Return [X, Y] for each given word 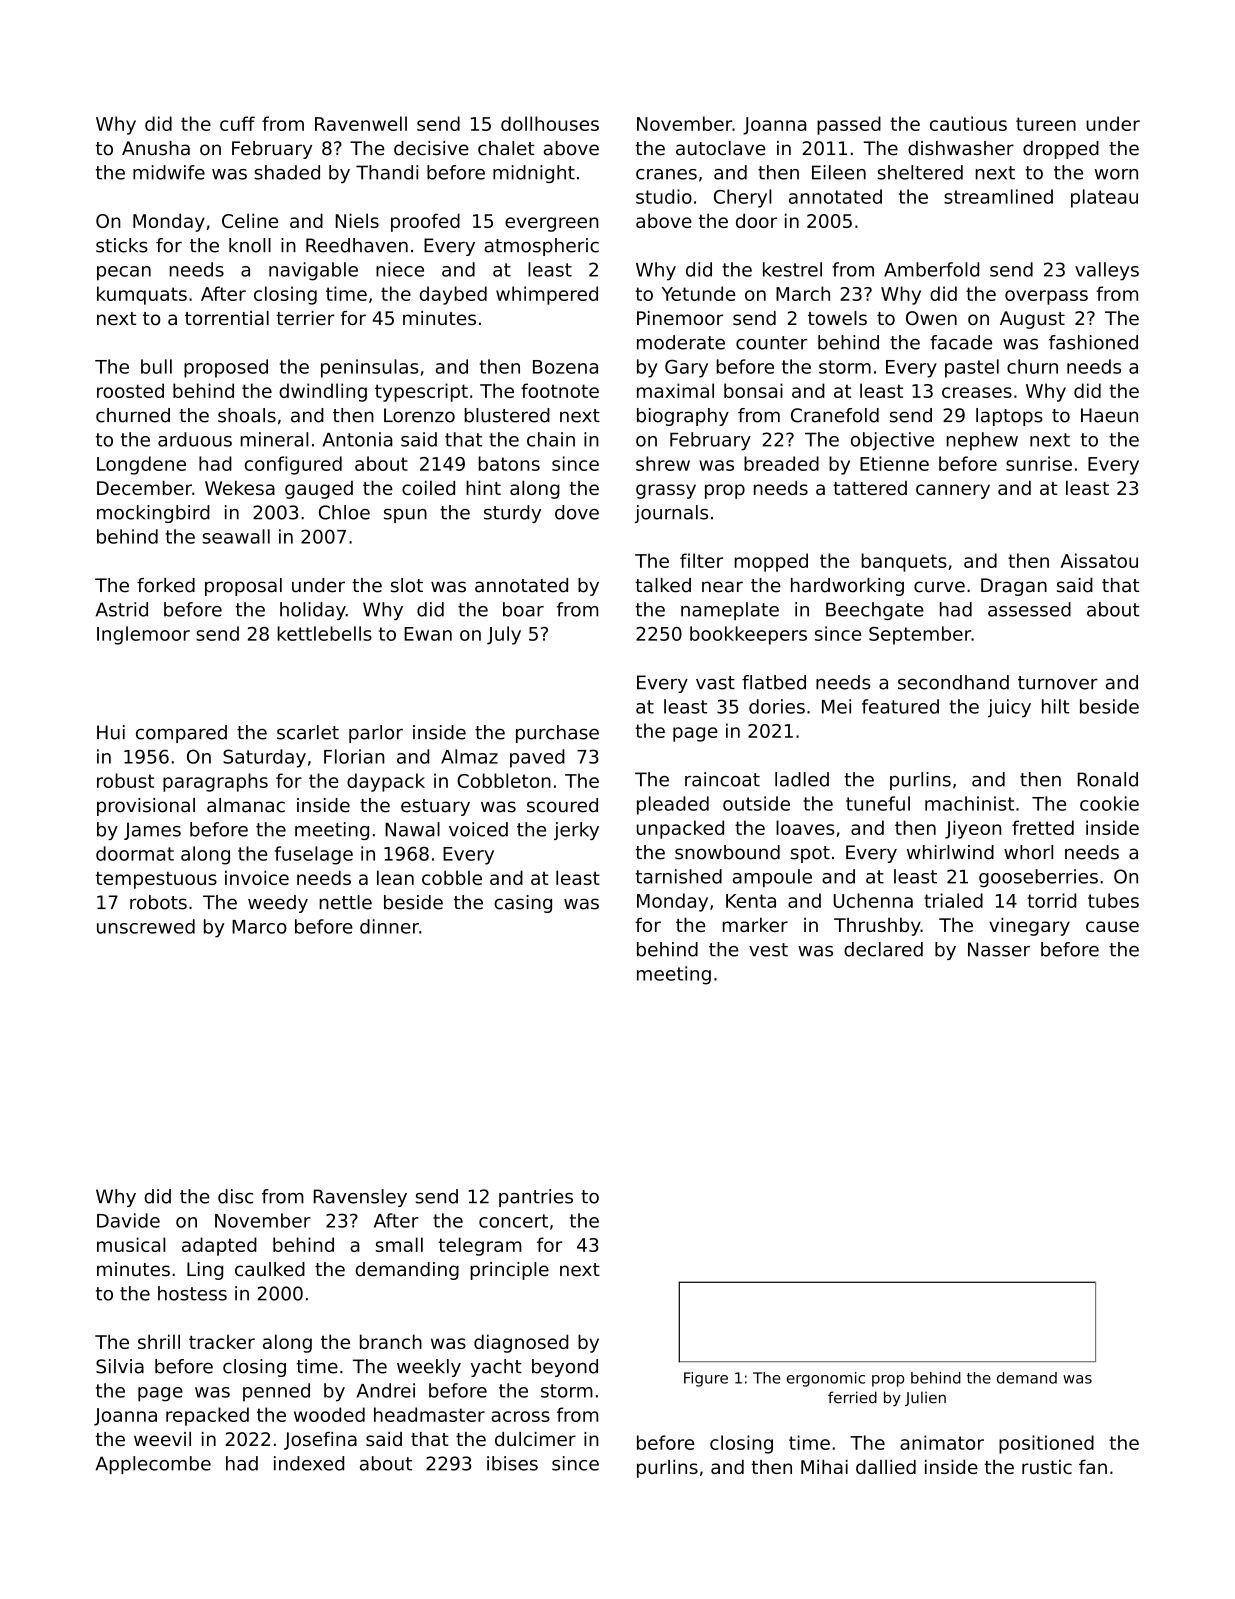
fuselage [314, 855]
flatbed [774, 682]
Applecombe [153, 1465]
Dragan [1014, 587]
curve [939, 587]
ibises [512, 1463]
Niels [357, 220]
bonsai [753, 390]
